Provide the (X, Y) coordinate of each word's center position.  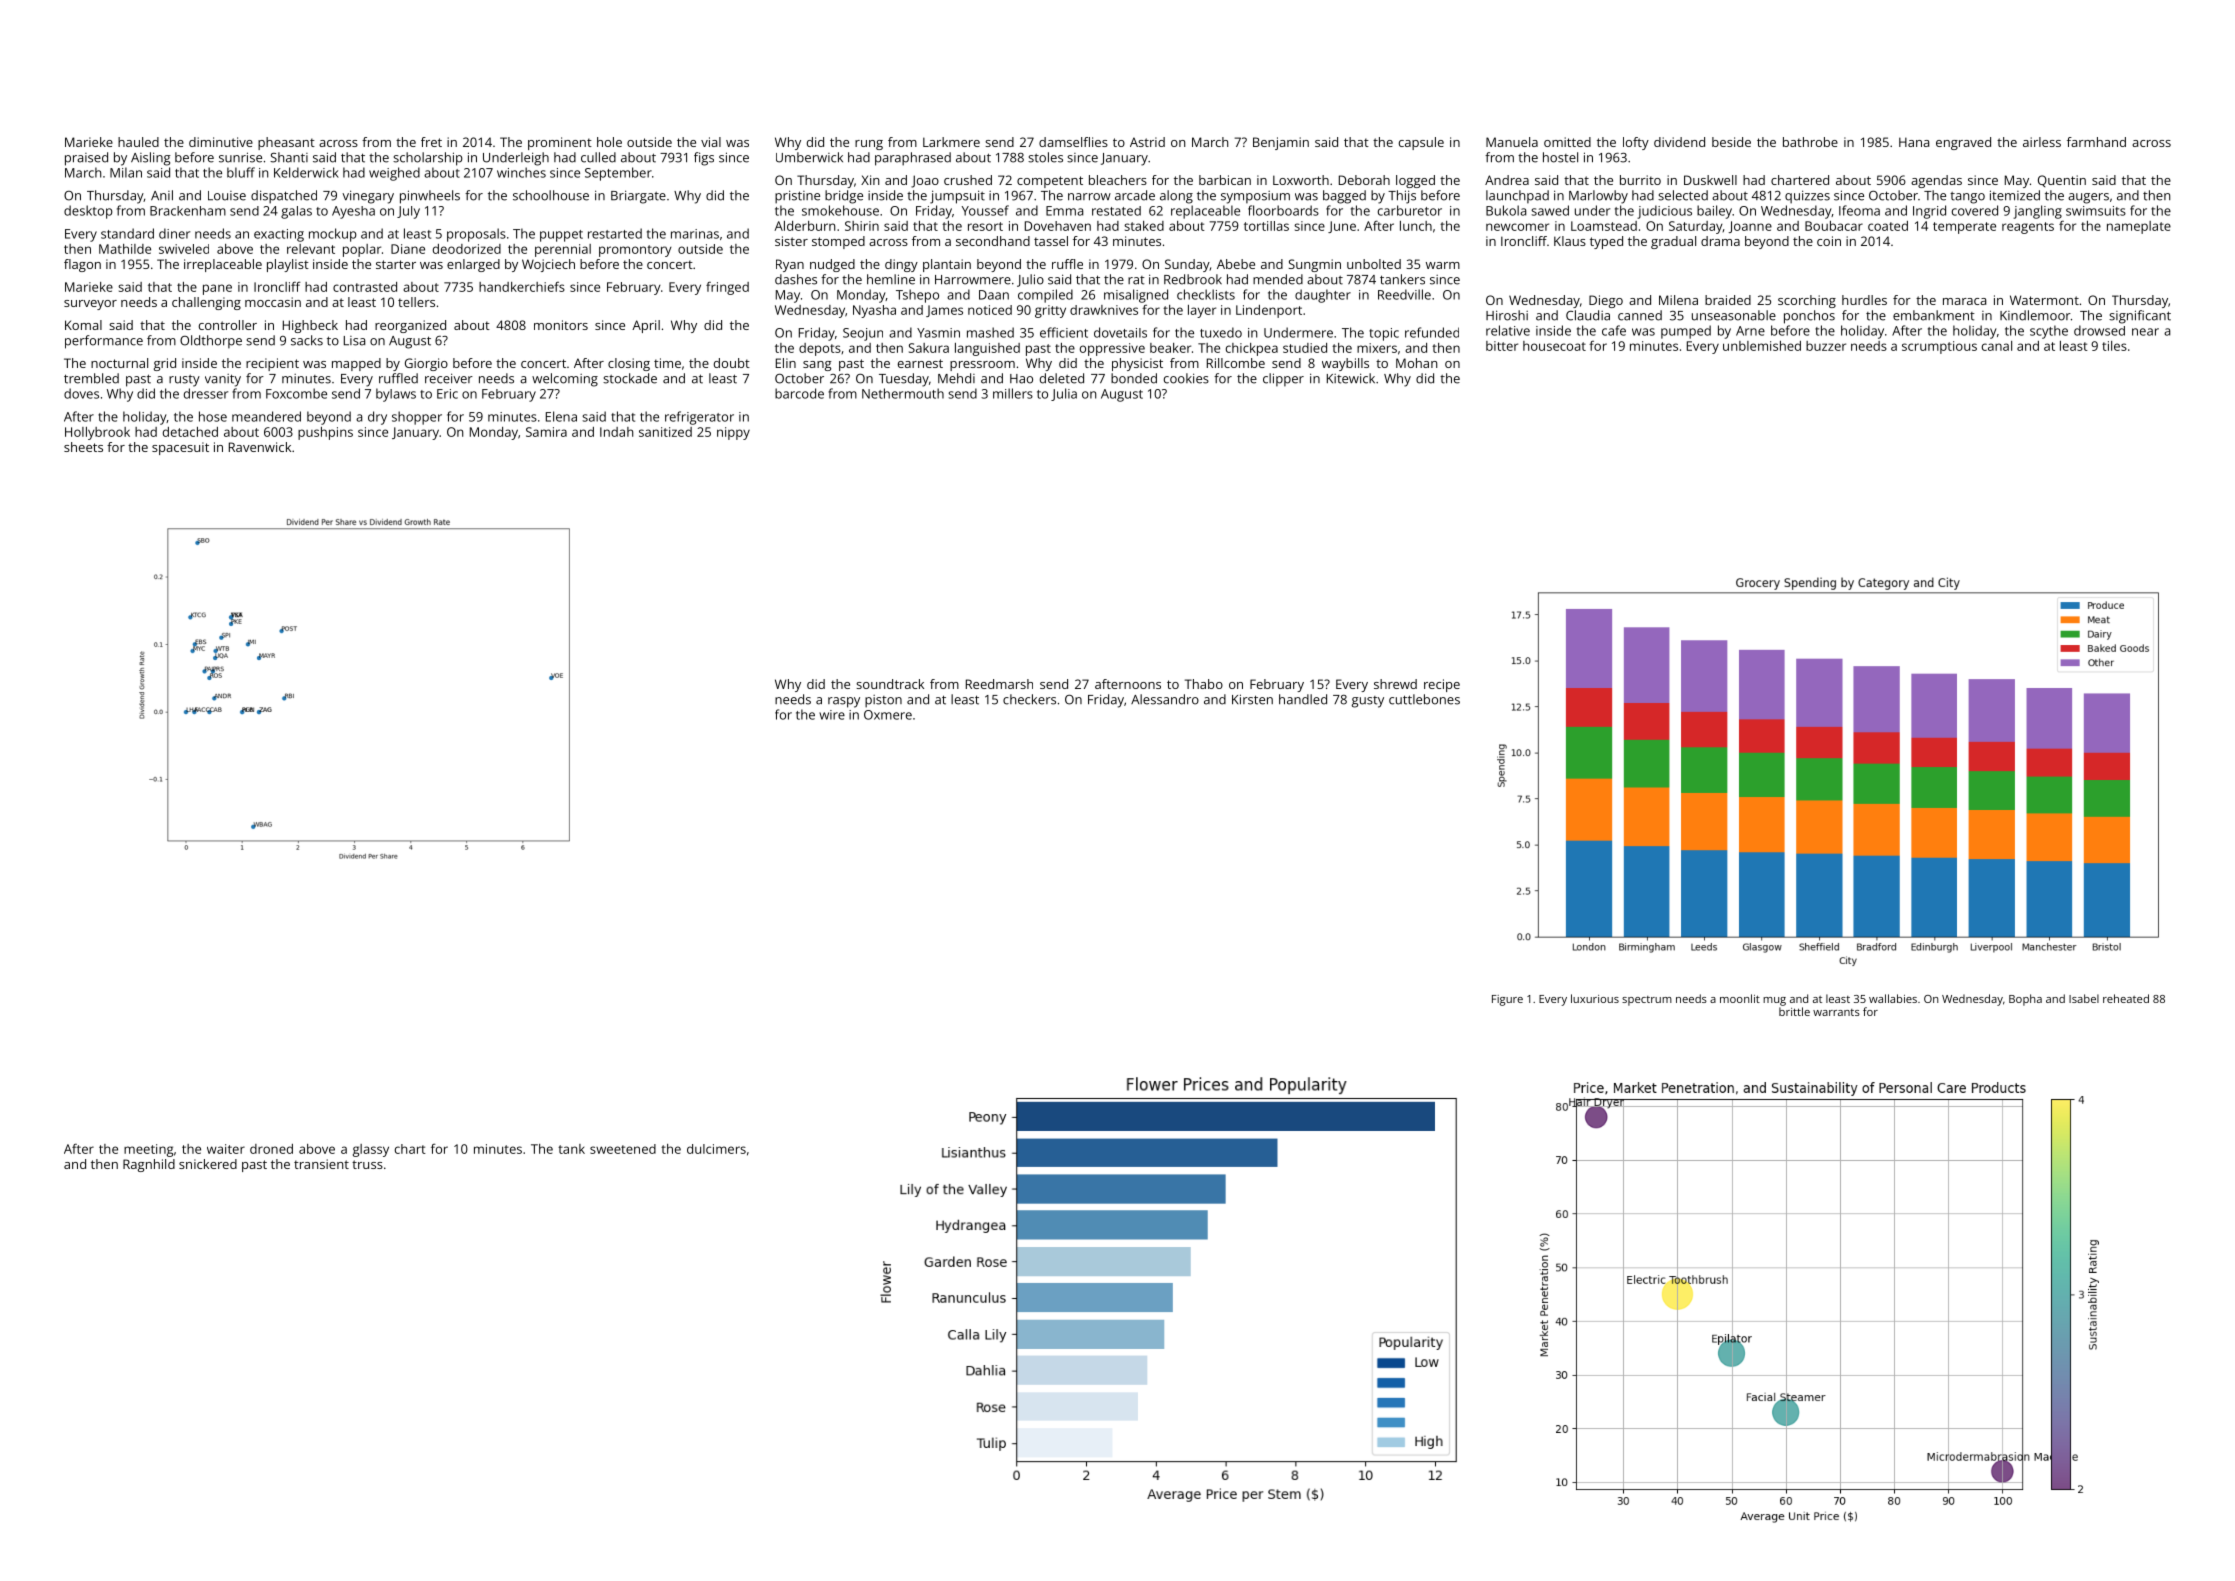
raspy (844, 702)
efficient (1064, 332)
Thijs (1402, 197)
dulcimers (716, 1149)
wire (832, 715)
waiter (226, 1149)
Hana (1914, 142)
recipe (1442, 685)
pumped (1686, 332)
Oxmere (888, 715)
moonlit (1740, 998)
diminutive (221, 142)
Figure (1507, 1000)
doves (81, 393)
